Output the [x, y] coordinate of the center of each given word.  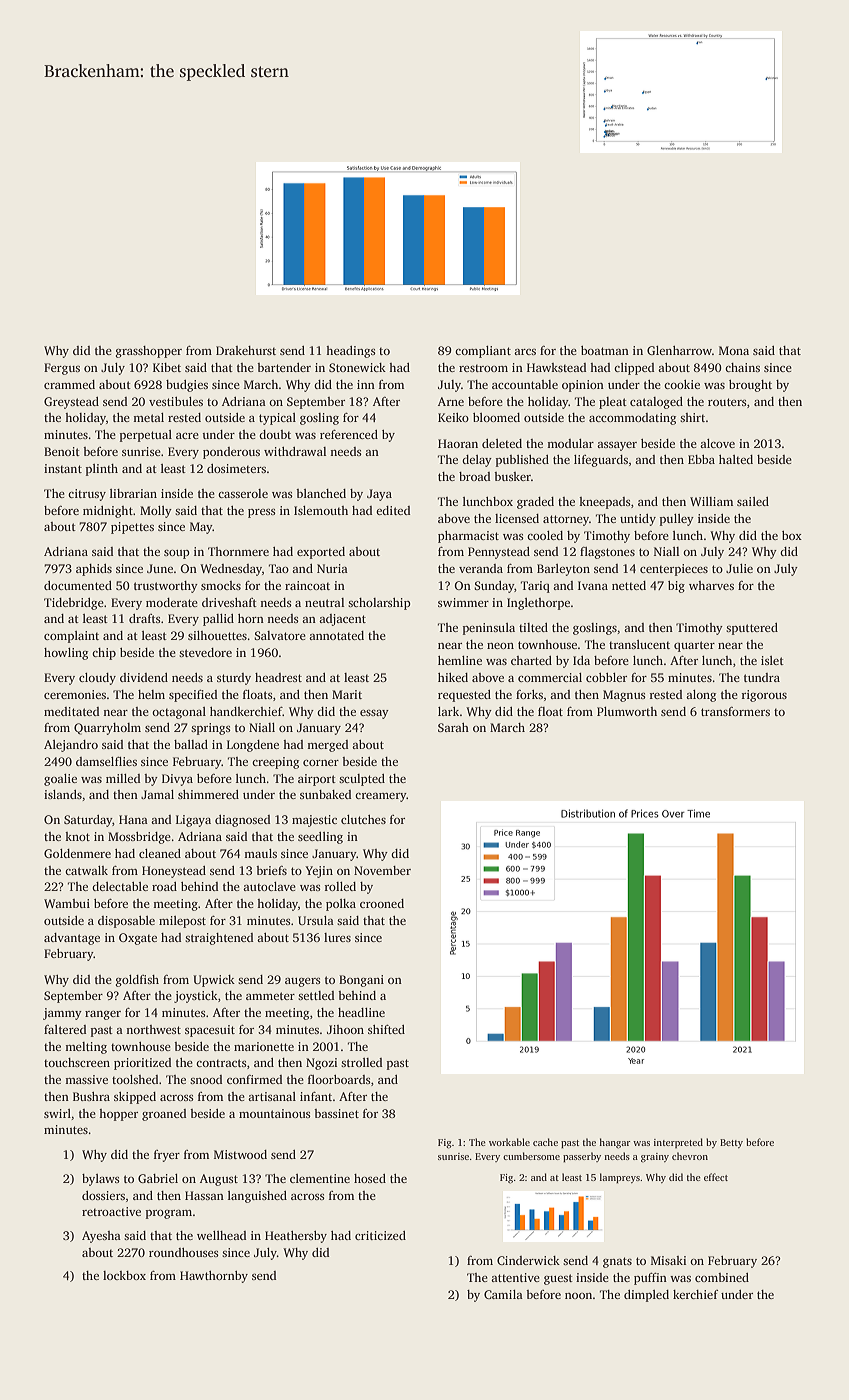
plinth [102, 470]
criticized [380, 1235]
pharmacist [468, 537]
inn [366, 384]
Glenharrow [679, 350]
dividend [144, 677]
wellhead [222, 1235]
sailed [753, 501]
